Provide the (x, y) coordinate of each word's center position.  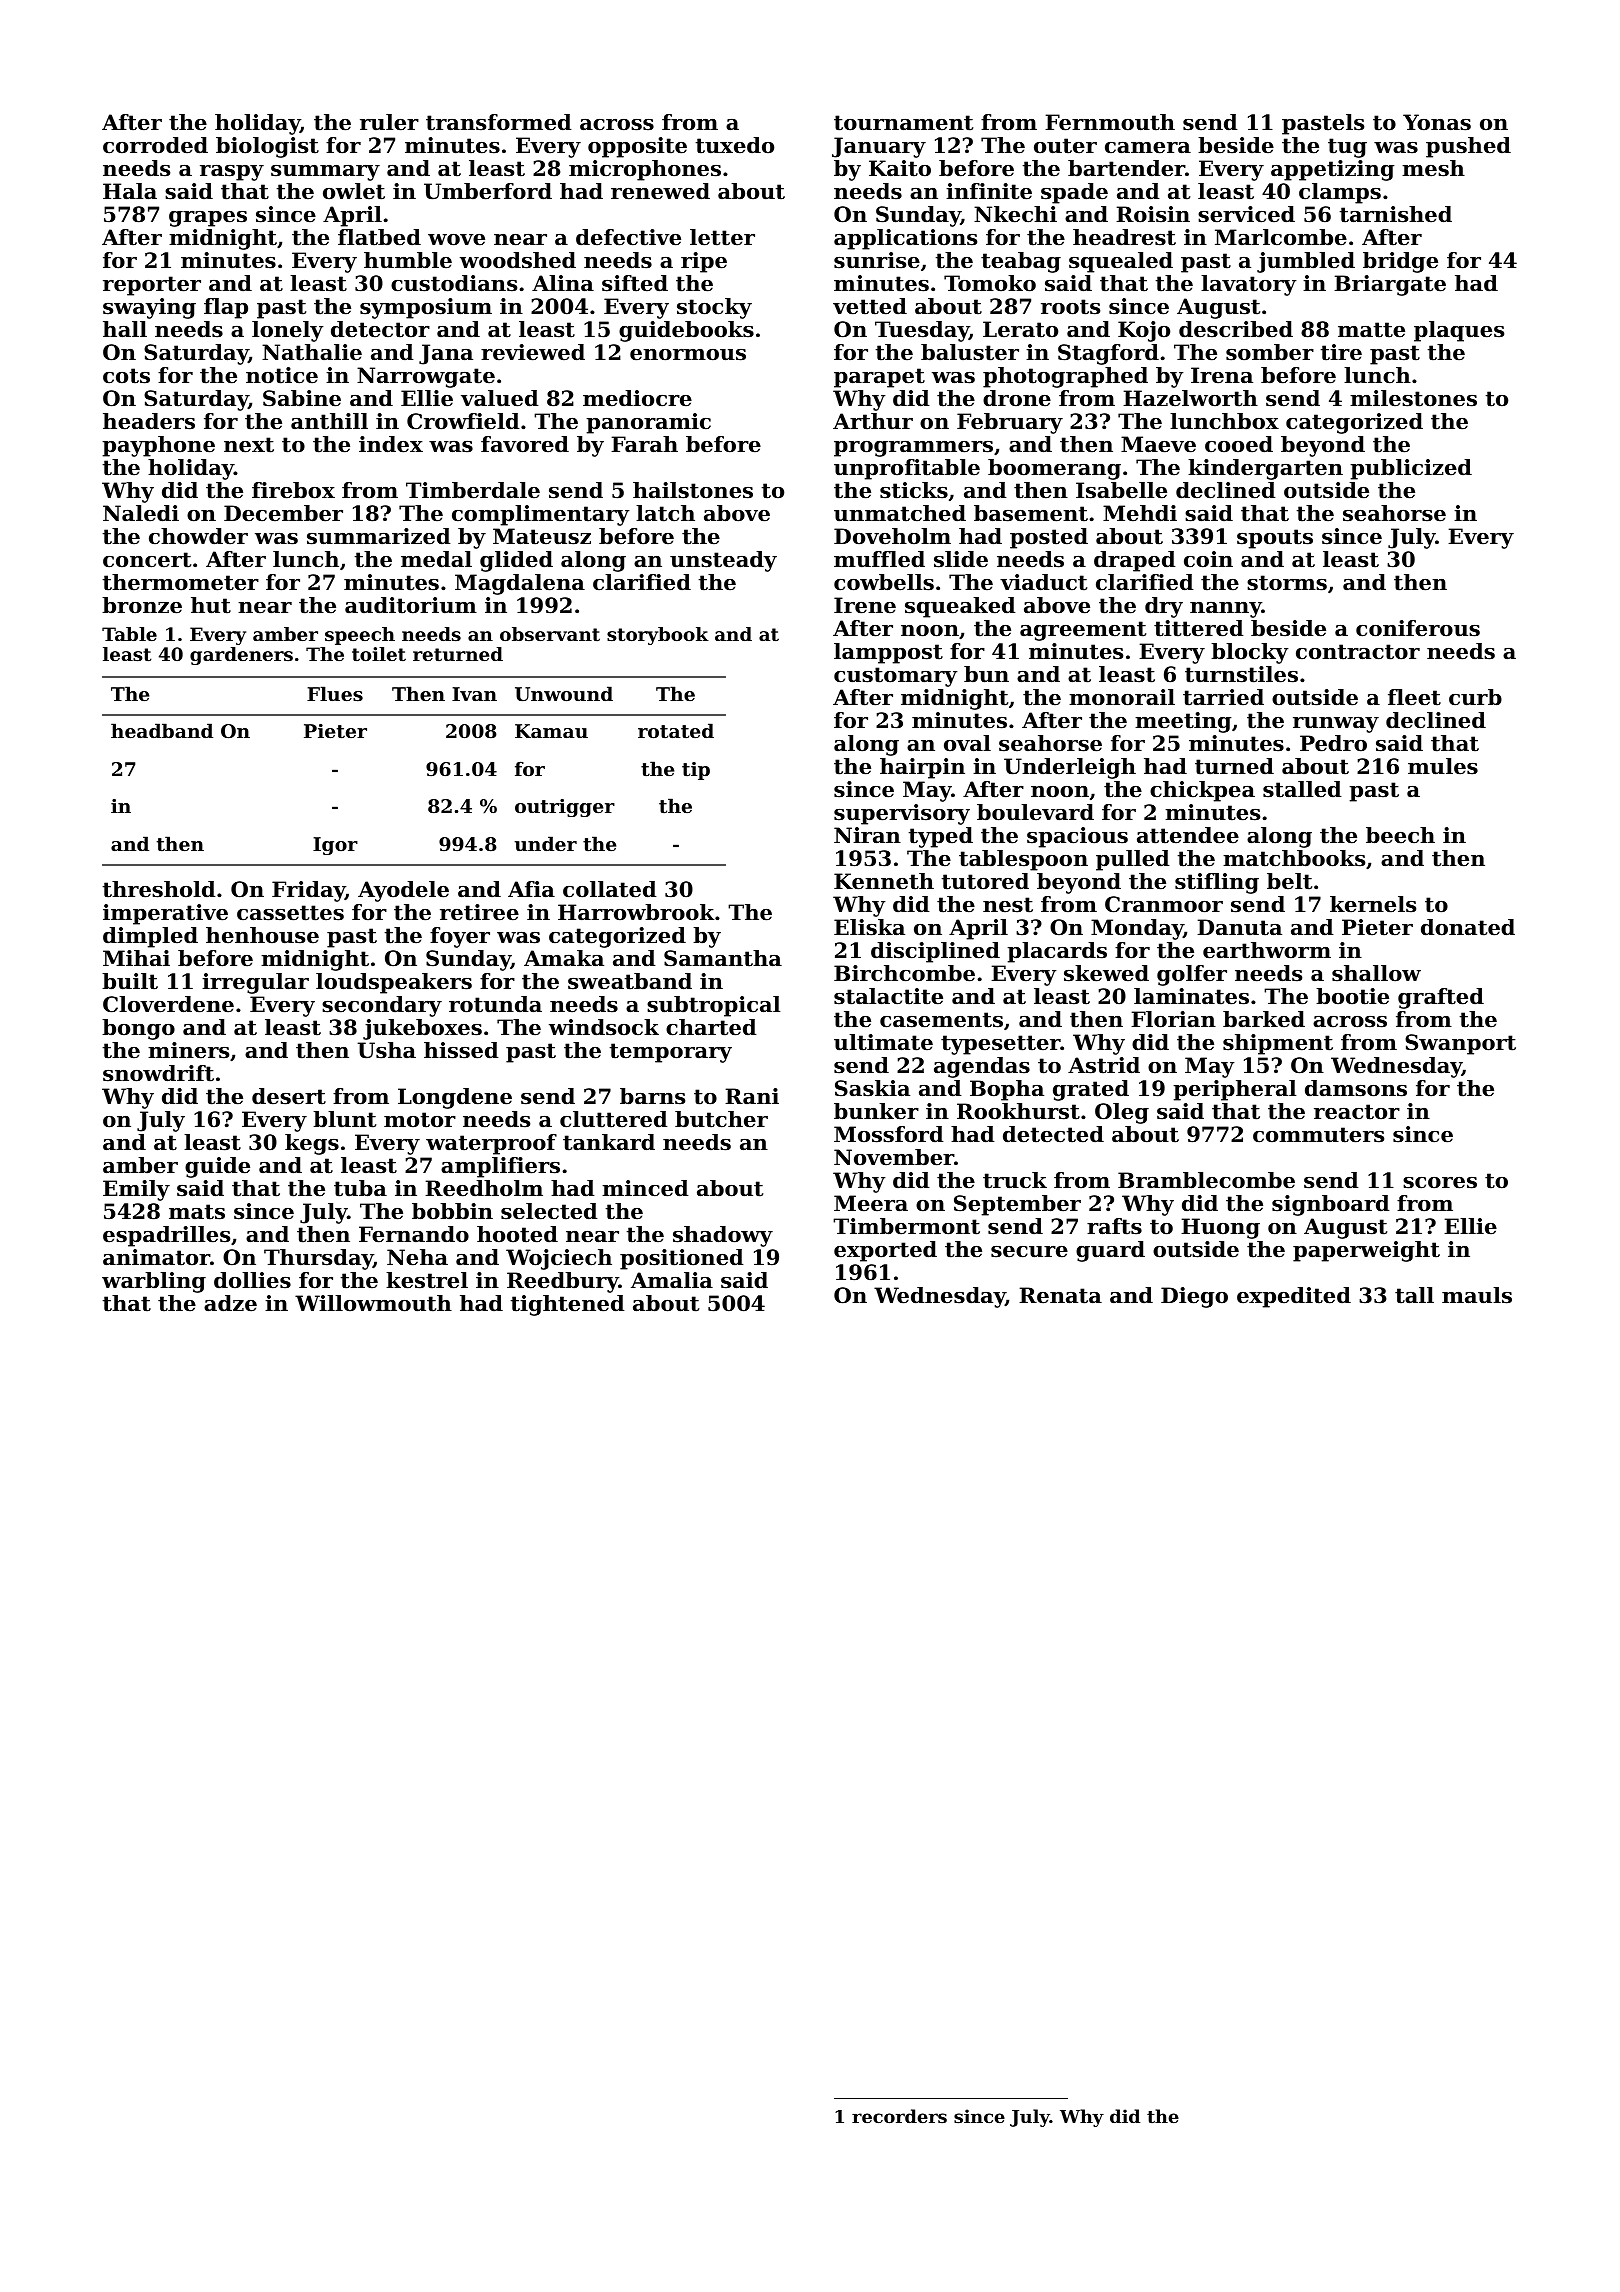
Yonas (1437, 122)
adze (230, 1303)
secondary (382, 1006)
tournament (903, 123)
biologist (267, 147)
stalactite (888, 996)
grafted (1441, 998)
